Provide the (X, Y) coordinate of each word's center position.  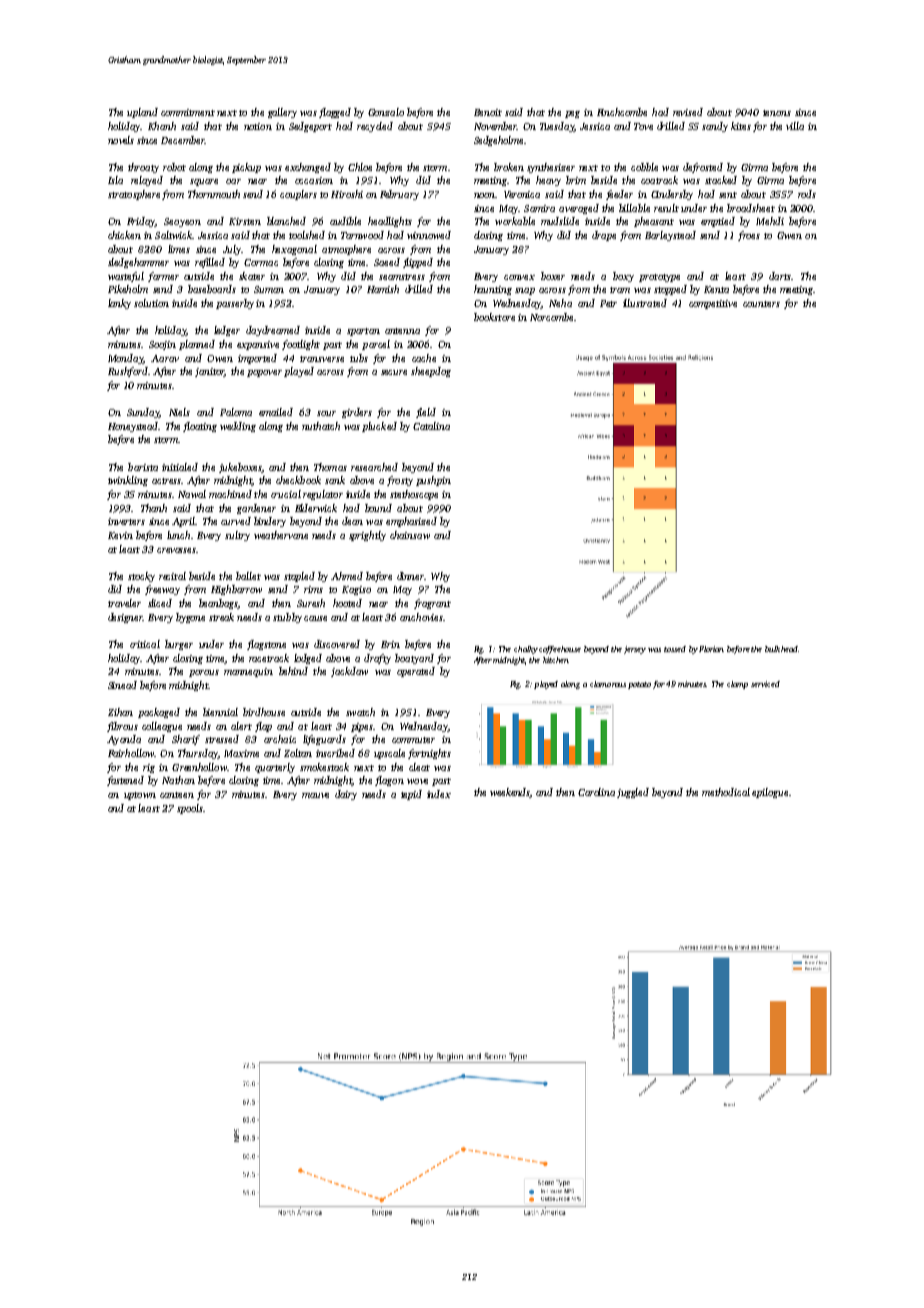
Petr (608, 303)
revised (688, 112)
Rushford (128, 372)
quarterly (275, 768)
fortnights (429, 754)
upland (142, 113)
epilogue (770, 793)
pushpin (433, 481)
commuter (413, 740)
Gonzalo (386, 112)
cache (424, 358)
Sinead (122, 685)
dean (352, 521)
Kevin (120, 535)
